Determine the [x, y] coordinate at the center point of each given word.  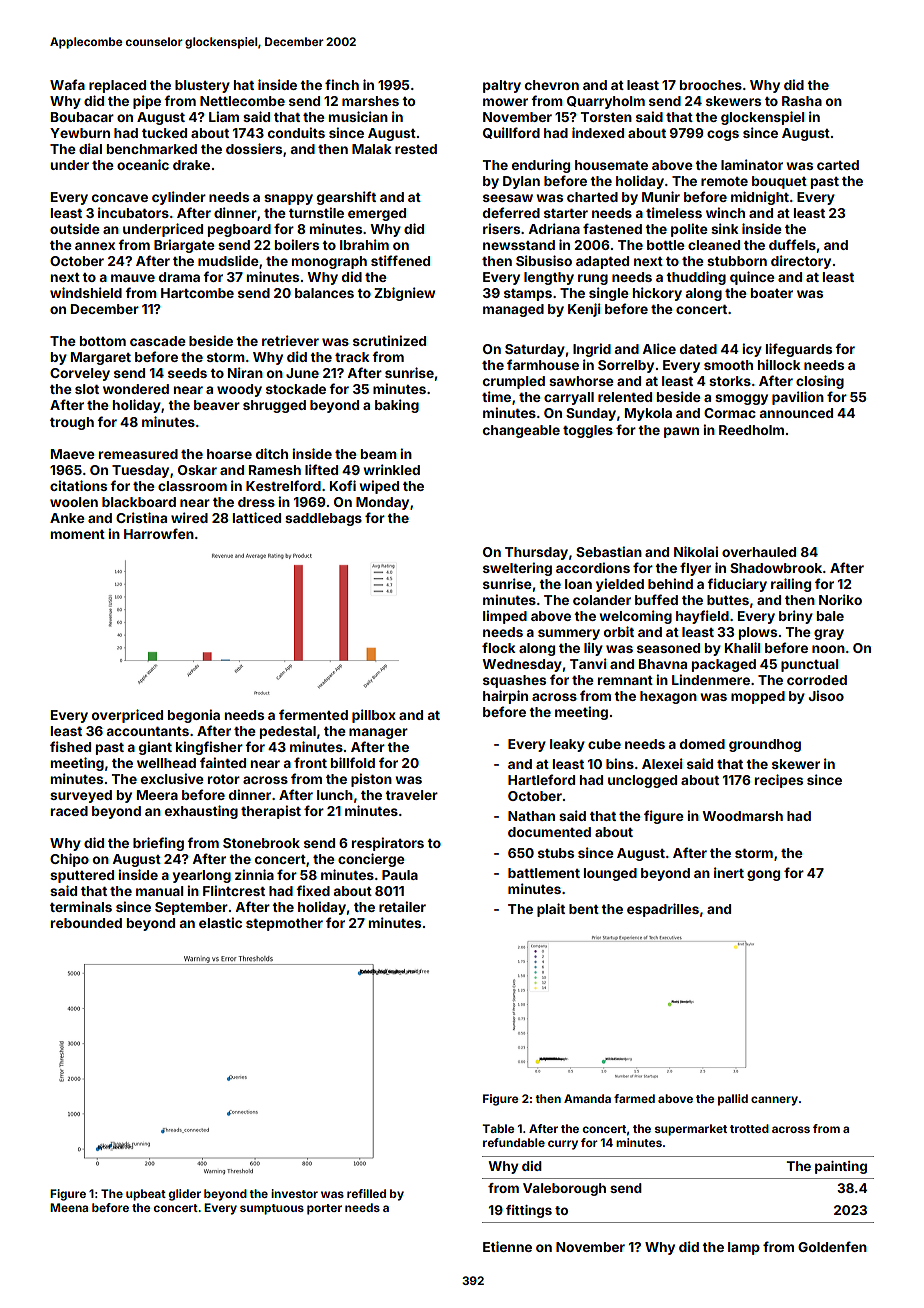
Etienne [507, 1246]
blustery [202, 86]
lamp [744, 1248]
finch [342, 84]
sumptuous [272, 1209]
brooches [711, 85]
